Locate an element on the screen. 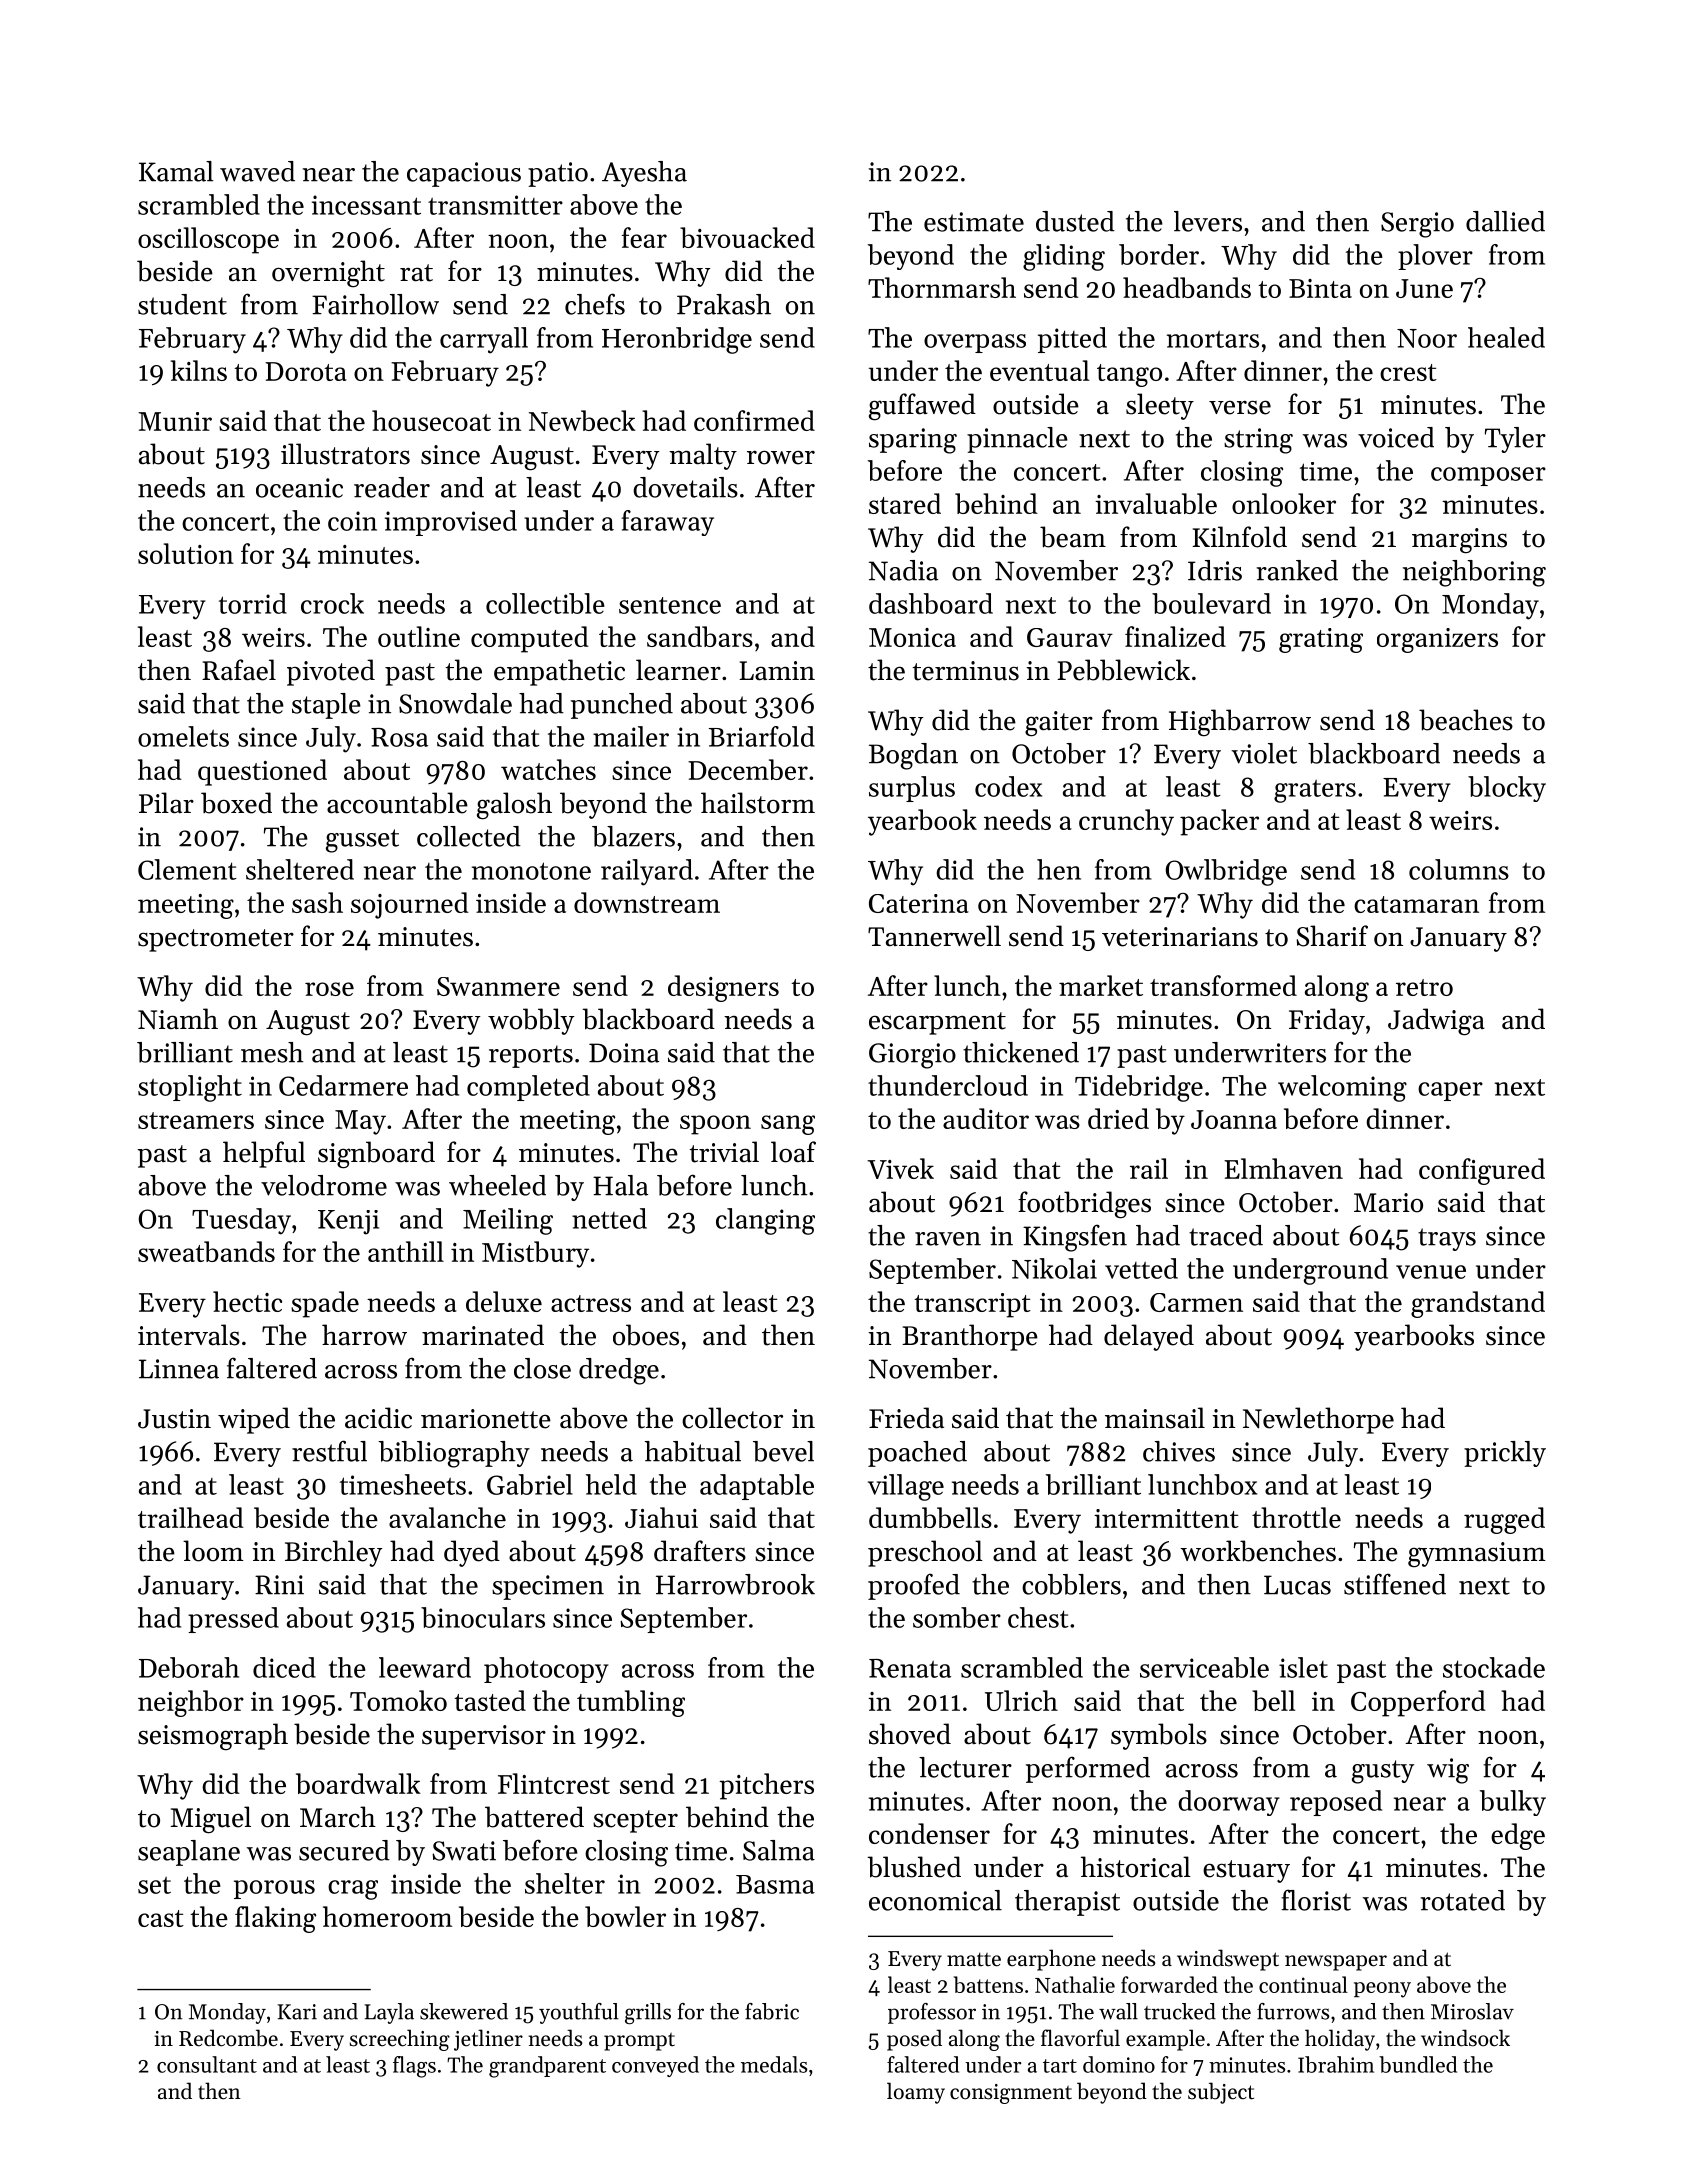 The image size is (1683, 2178). Highbarrow is located at coordinates (1240, 723).
